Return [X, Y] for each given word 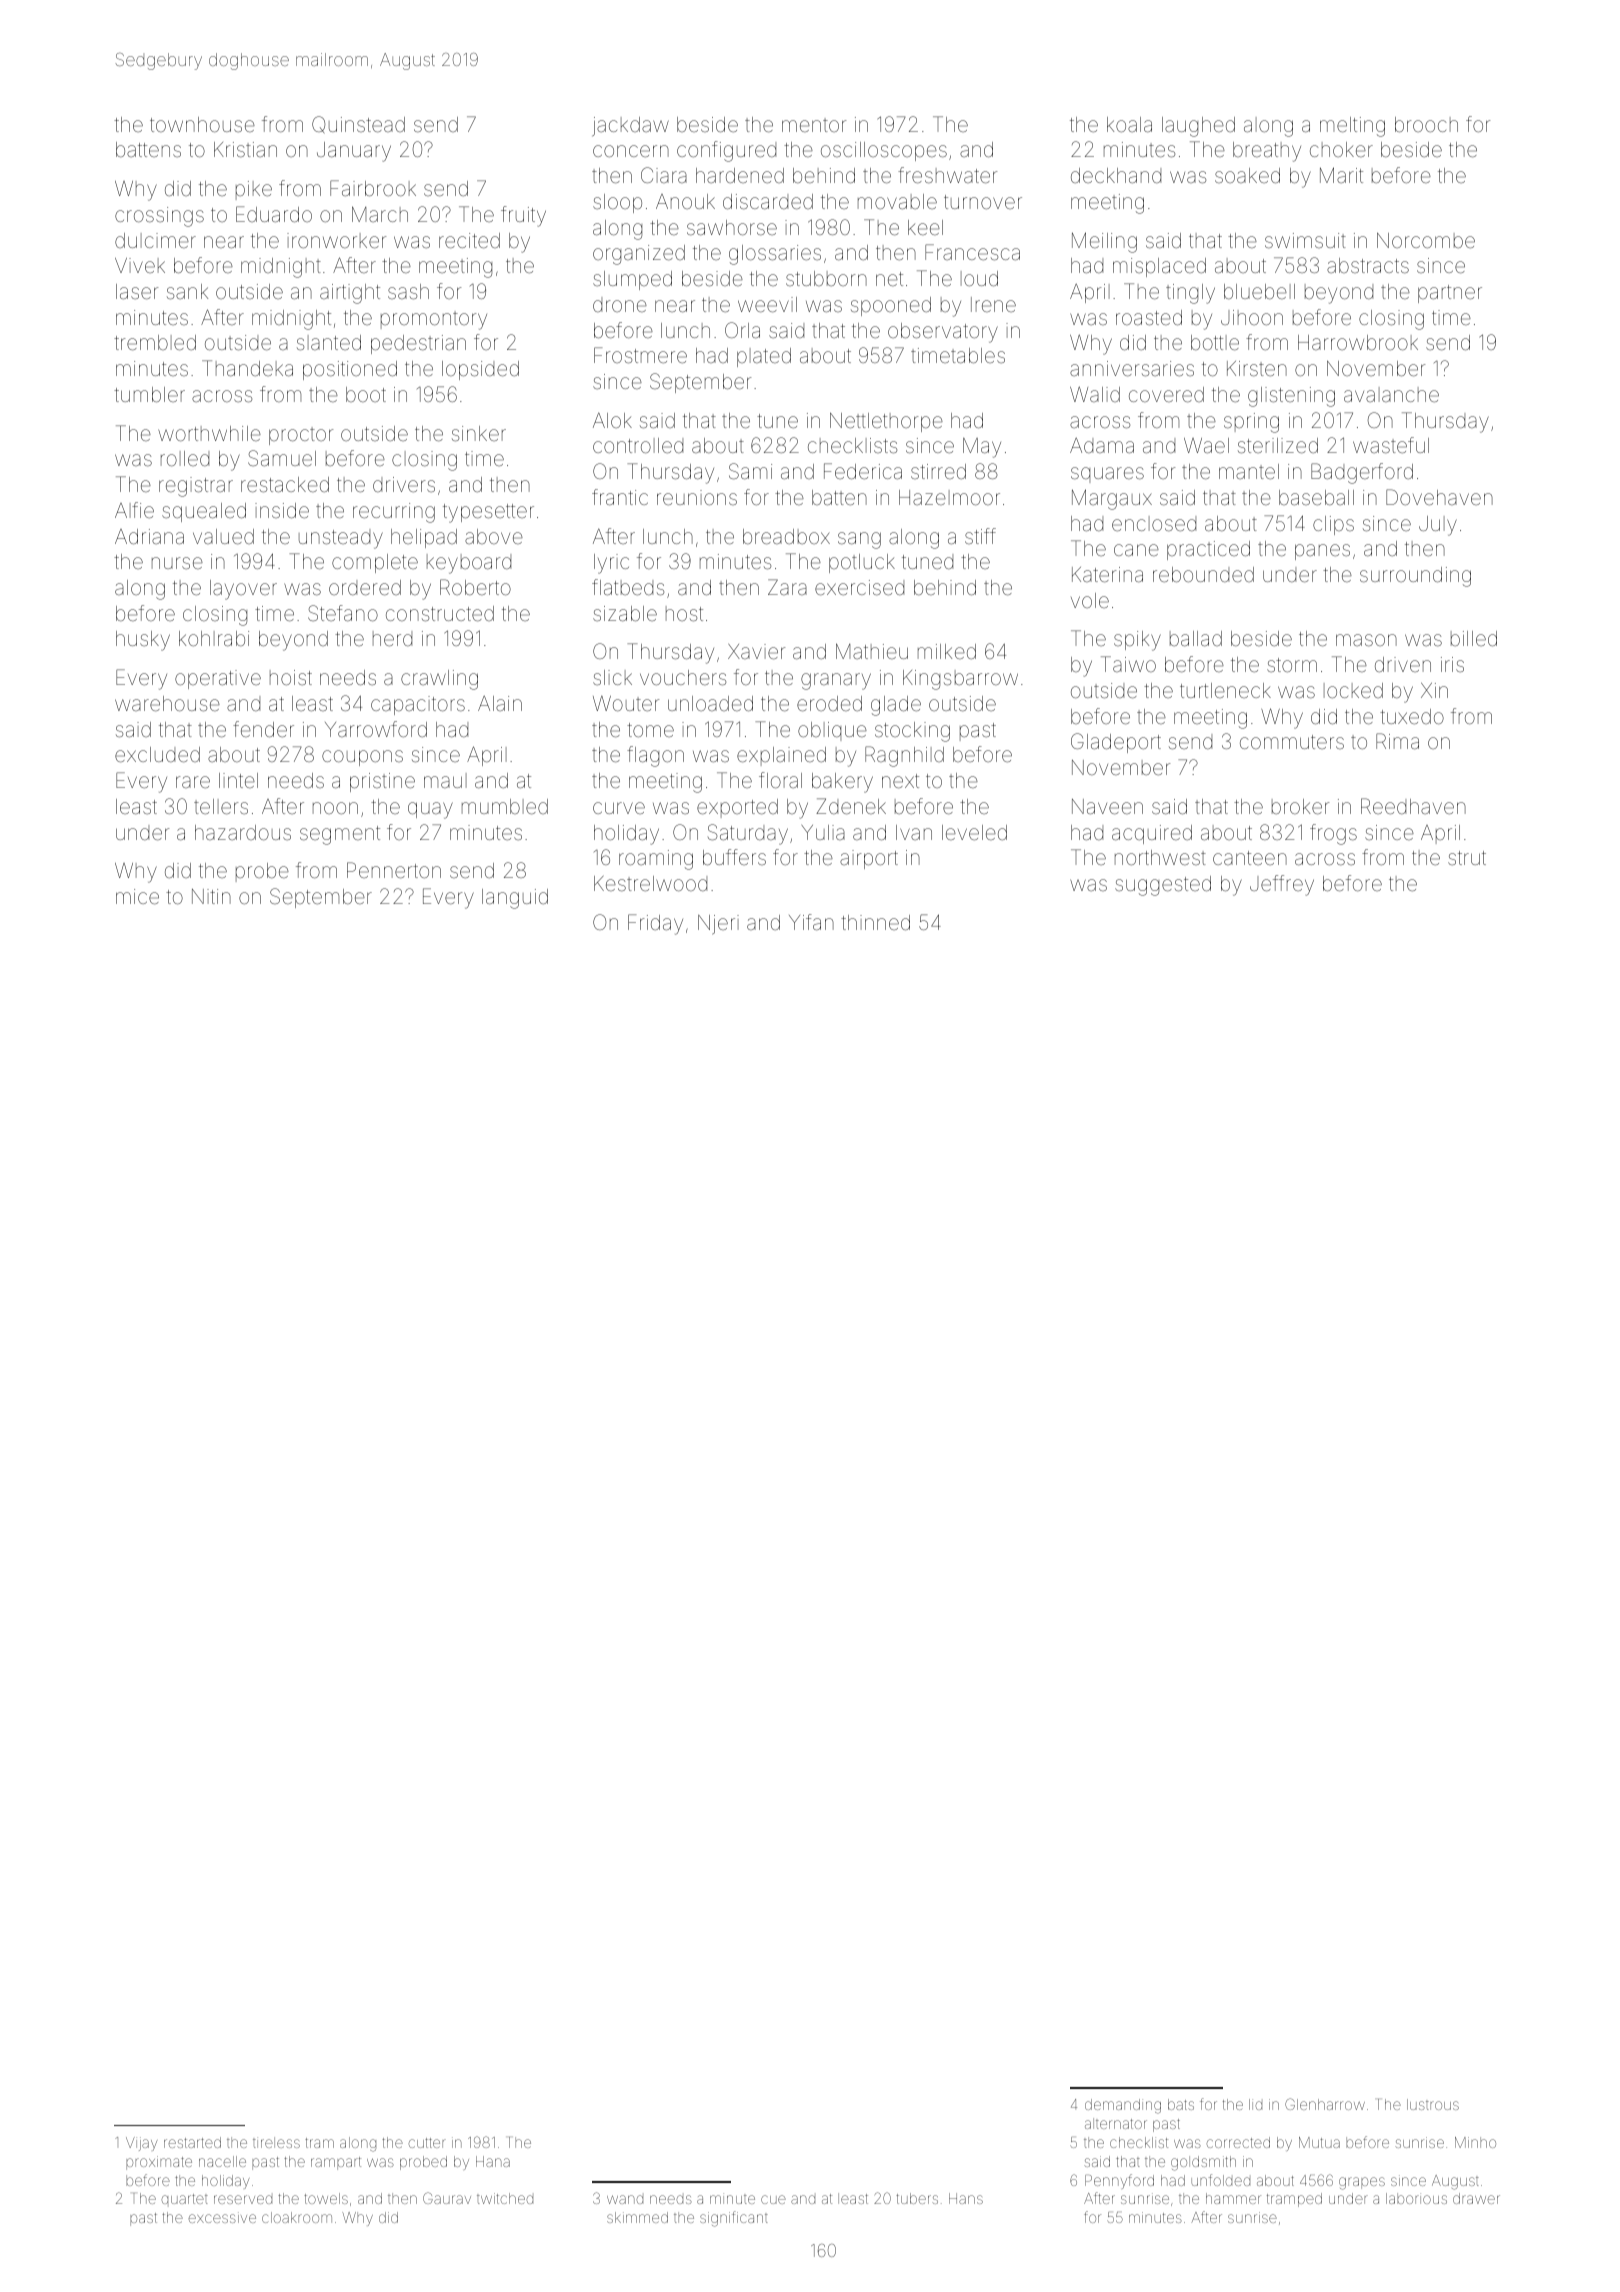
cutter [427, 2143]
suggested [1163, 886]
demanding [1123, 2106]
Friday [655, 924]
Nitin [211, 896]
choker [1341, 149]
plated [764, 357]
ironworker [336, 240]
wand [625, 2199]
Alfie [134, 510]
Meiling [1104, 242]
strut [1467, 858]
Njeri [718, 925]
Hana [493, 2161]
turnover [983, 202]
